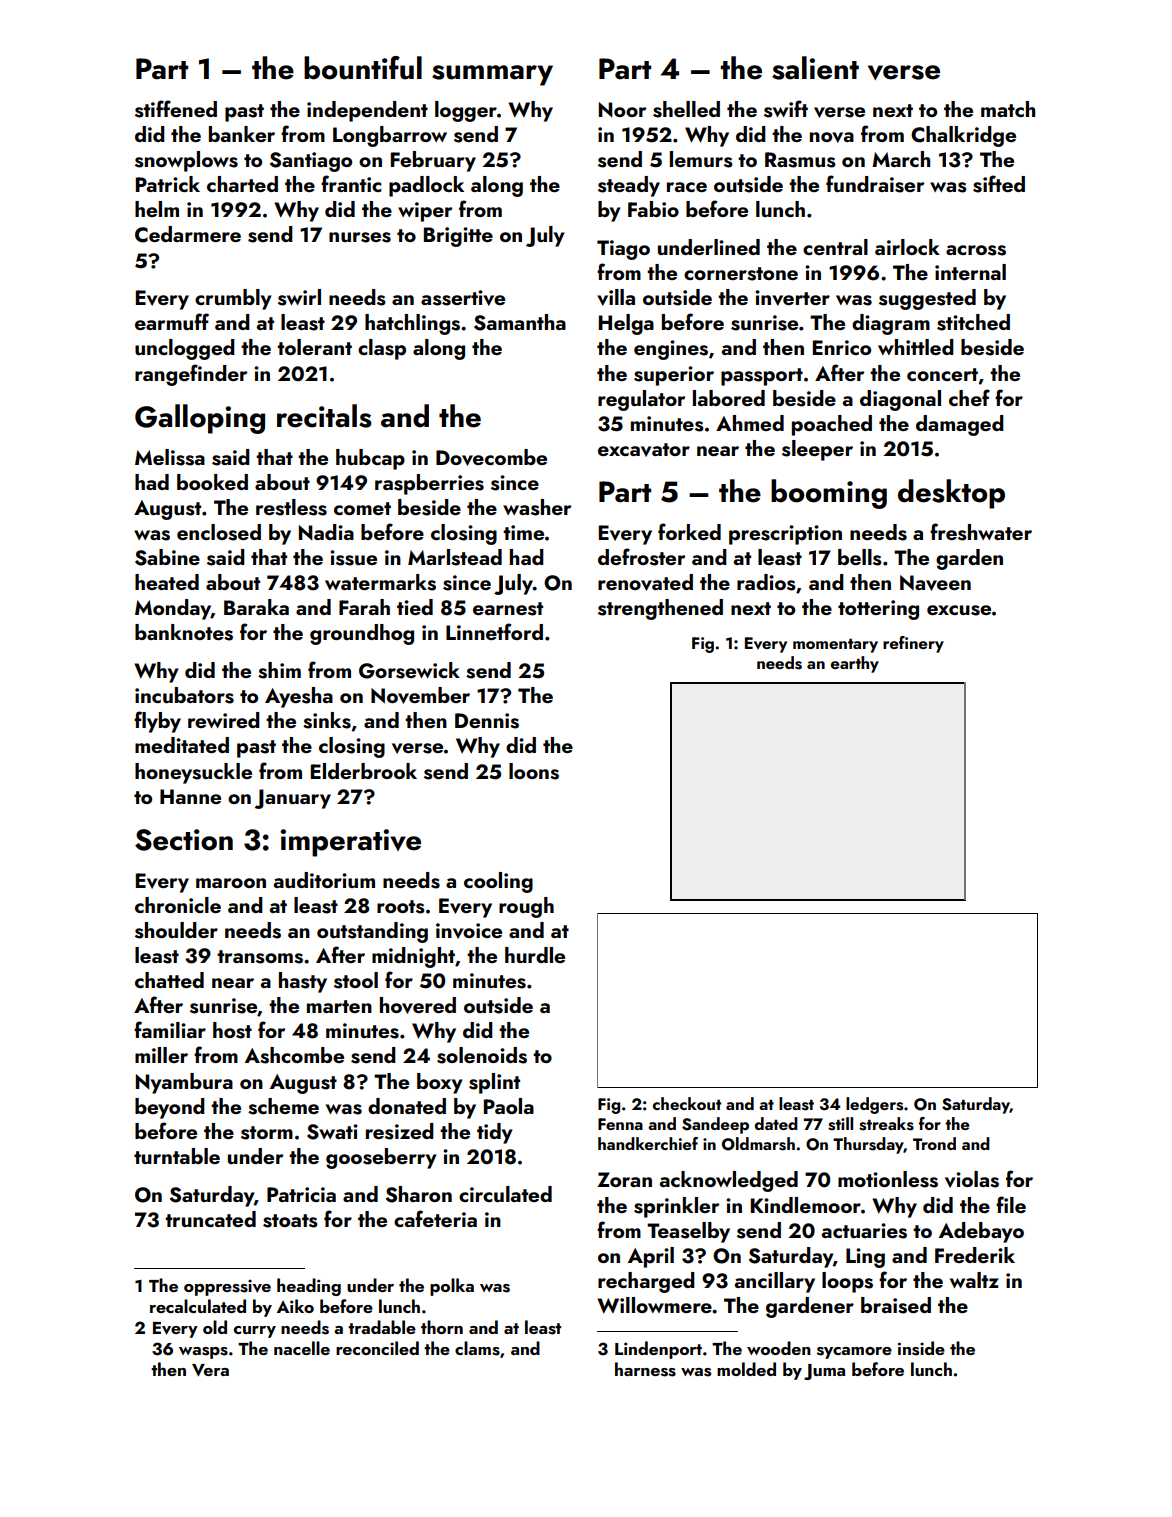 The height and width of the page is (1517, 1172). Describe the element at coordinates (535, 955) in the page. I see `hurdle` at that location.
